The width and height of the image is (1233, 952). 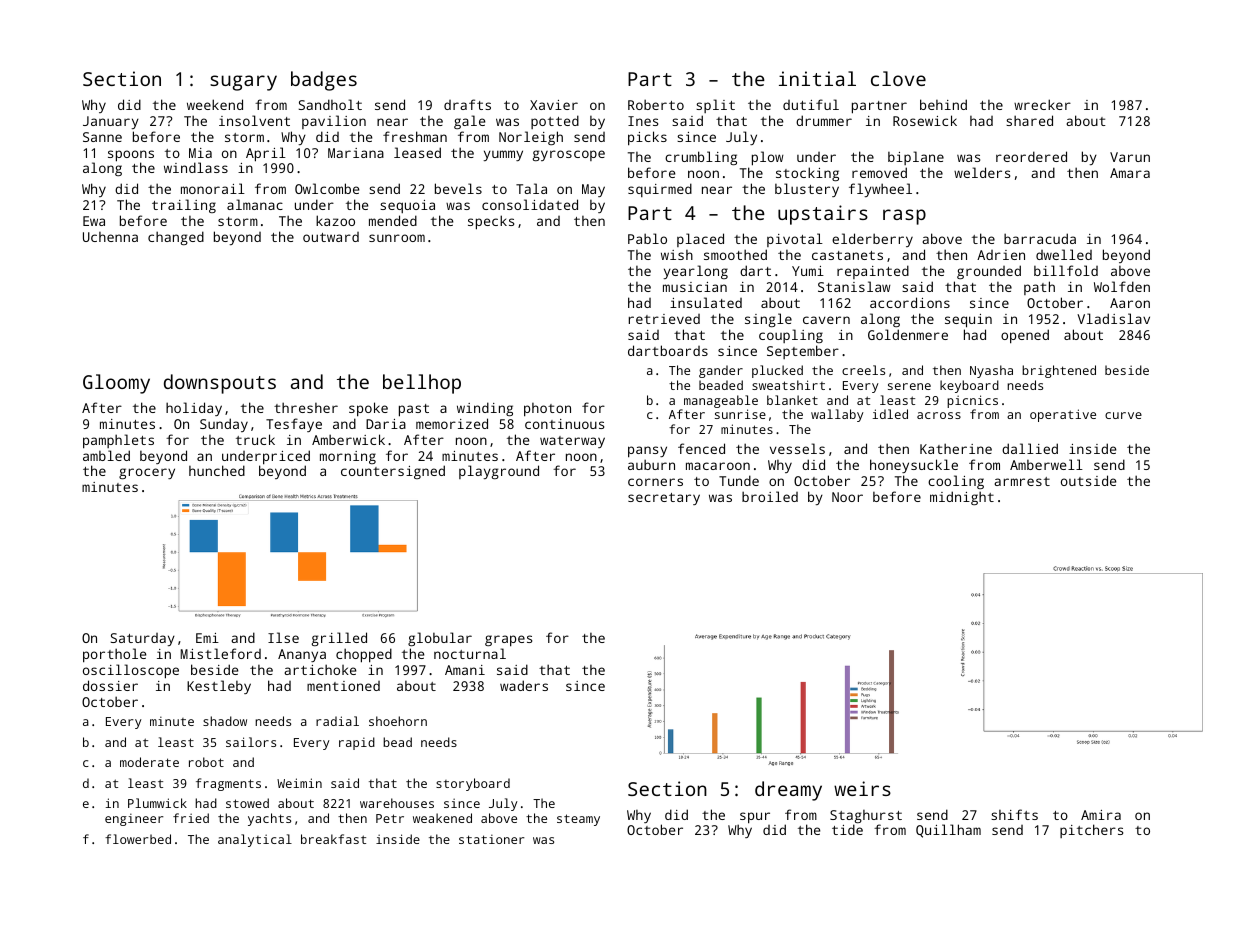 I want to click on potted, so click(x=555, y=122).
